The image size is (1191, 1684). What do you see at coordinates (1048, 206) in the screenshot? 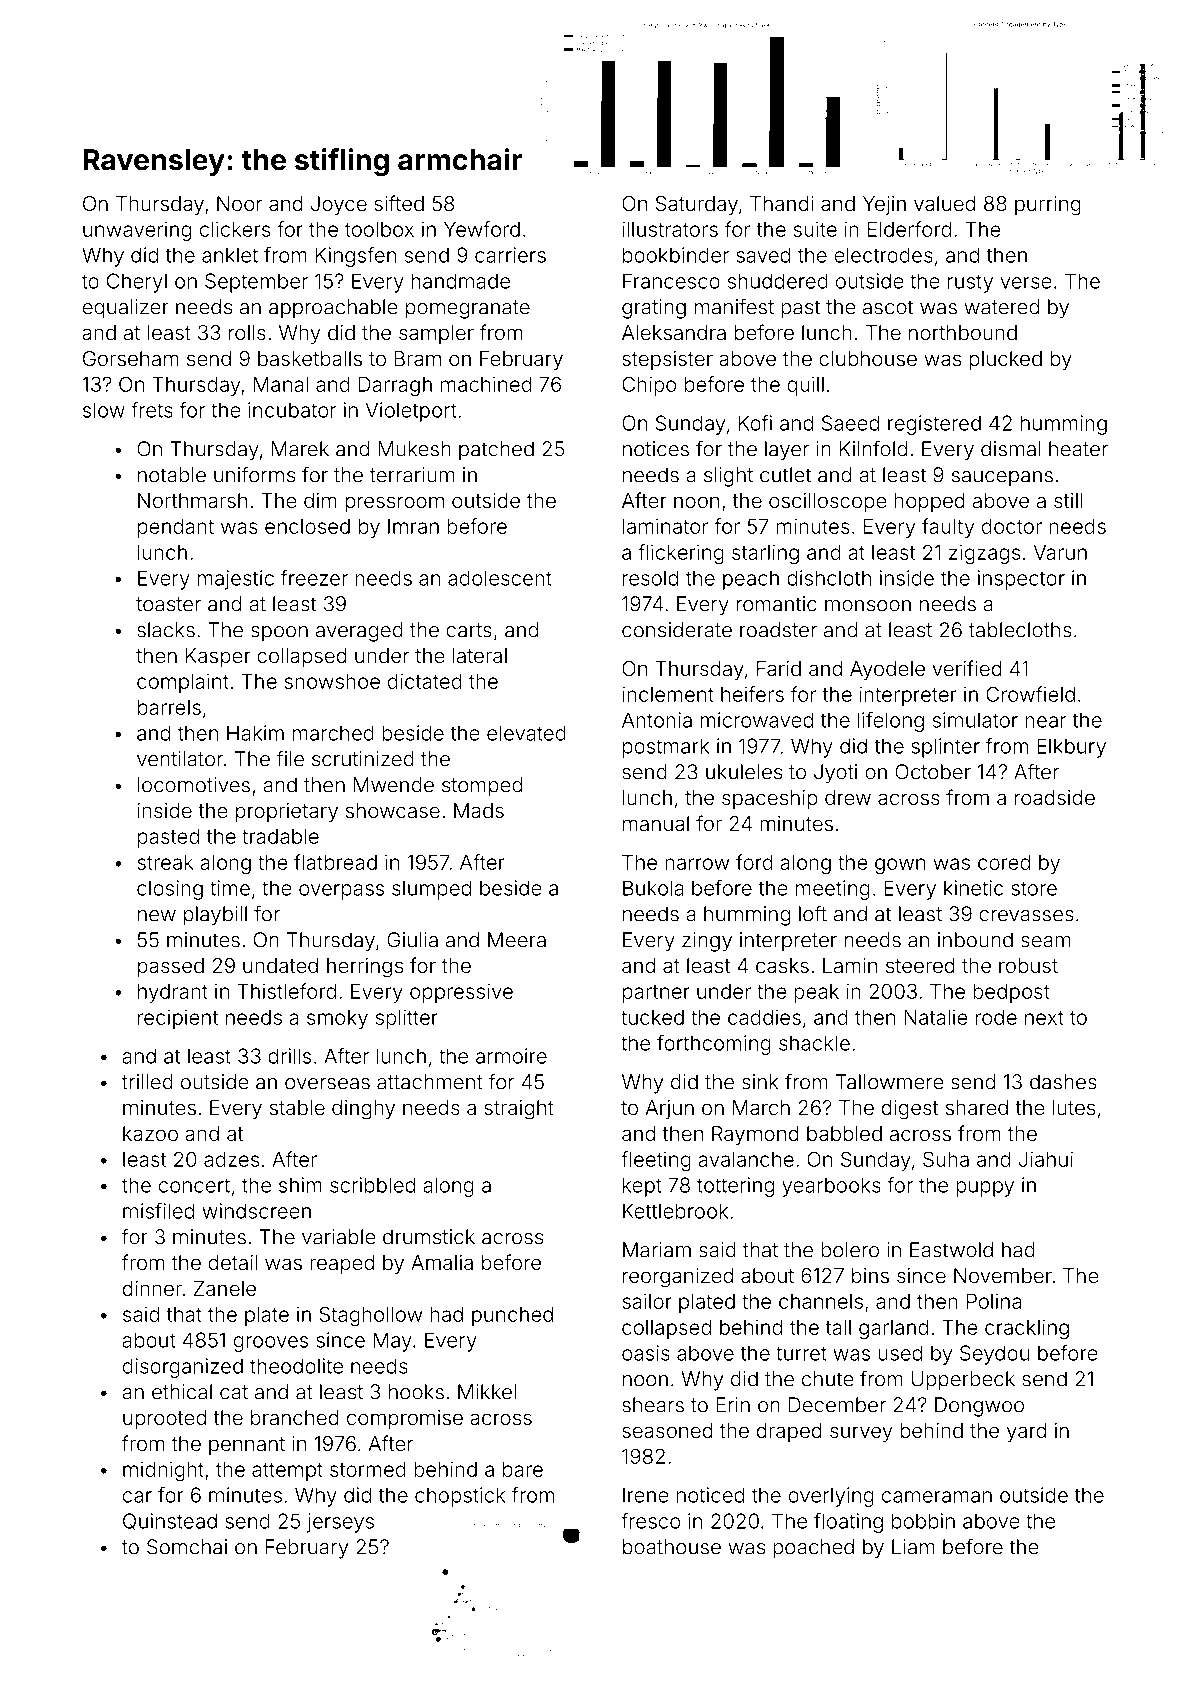
I see `purring` at bounding box center [1048, 206].
